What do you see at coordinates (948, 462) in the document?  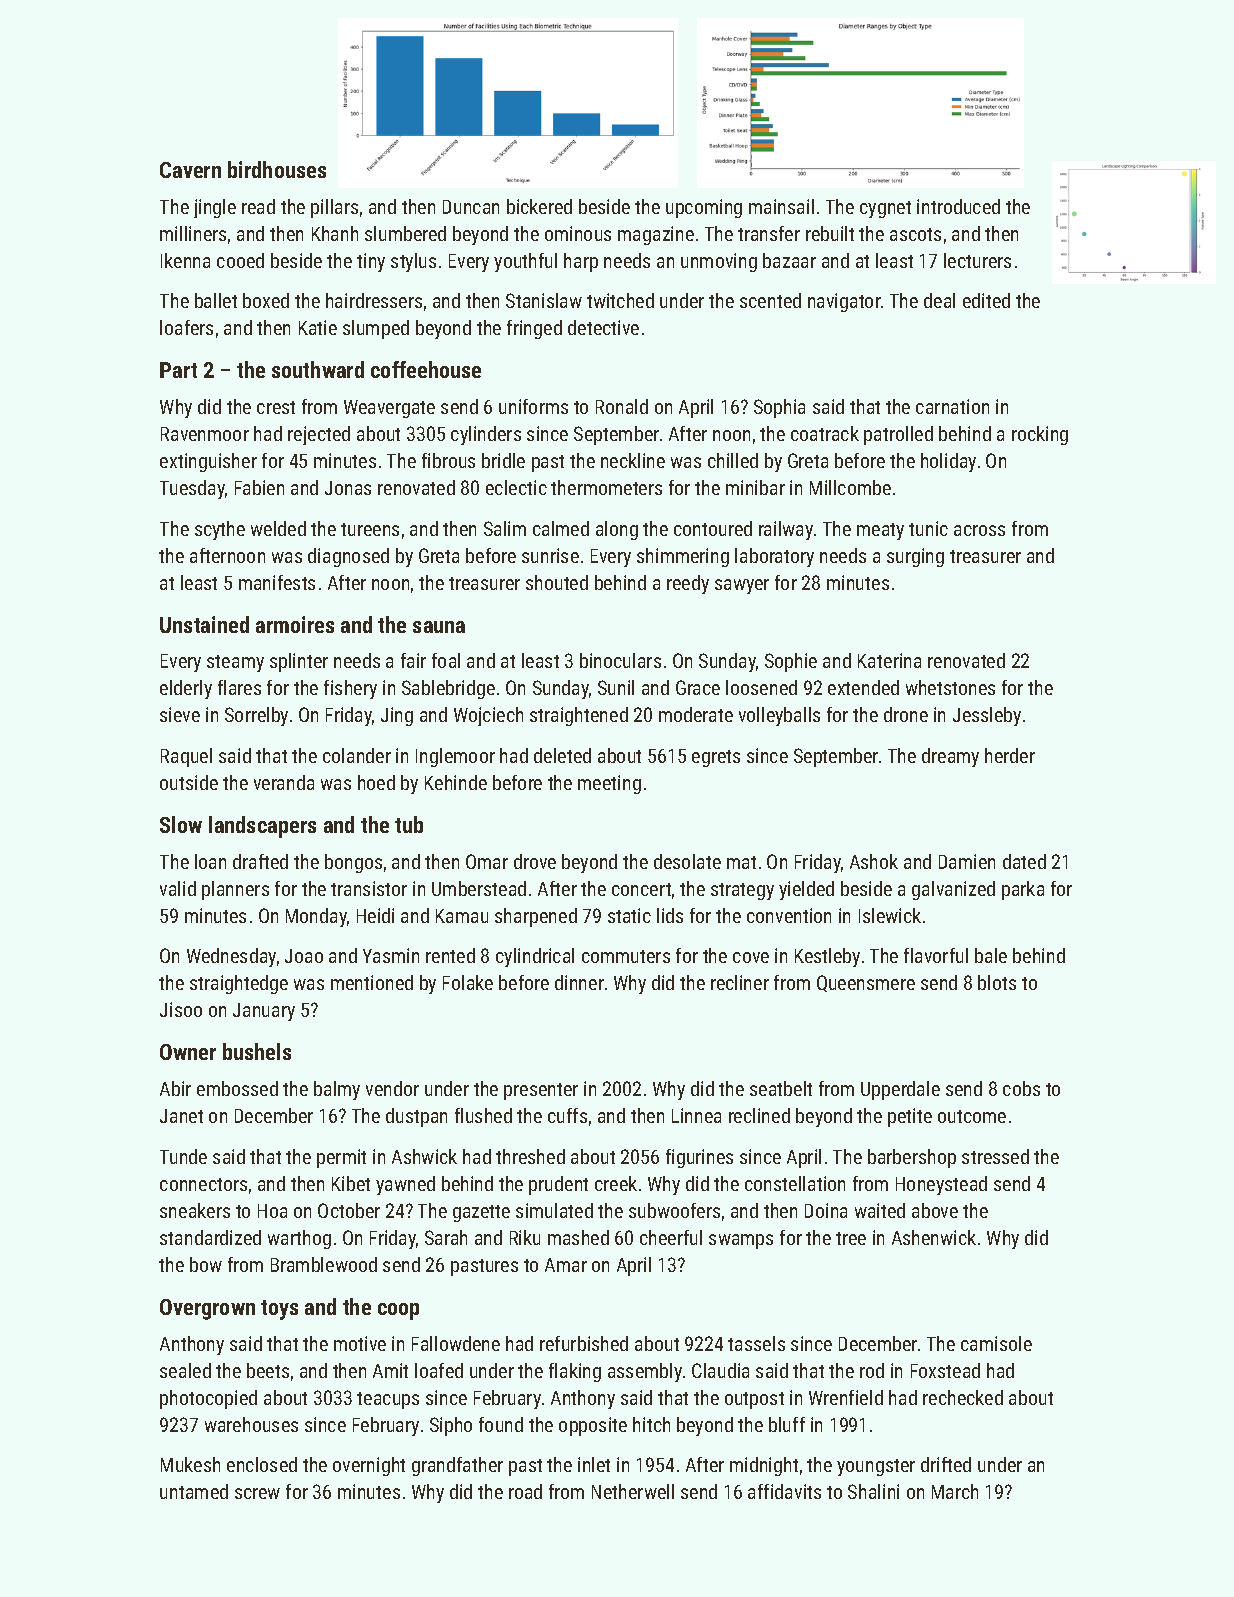 I see `holiday` at bounding box center [948, 462].
